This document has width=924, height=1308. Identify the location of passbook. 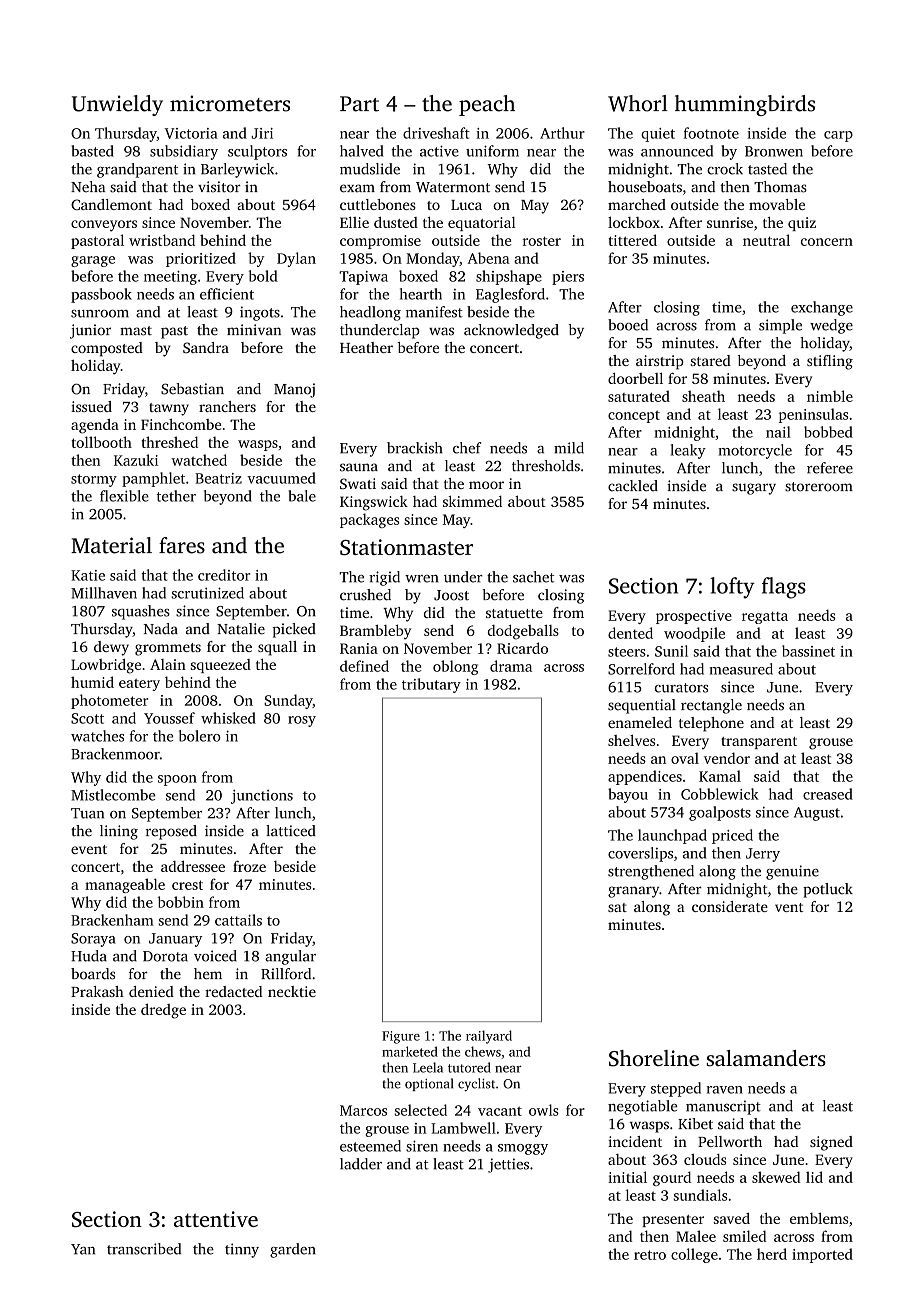
(101, 295).
